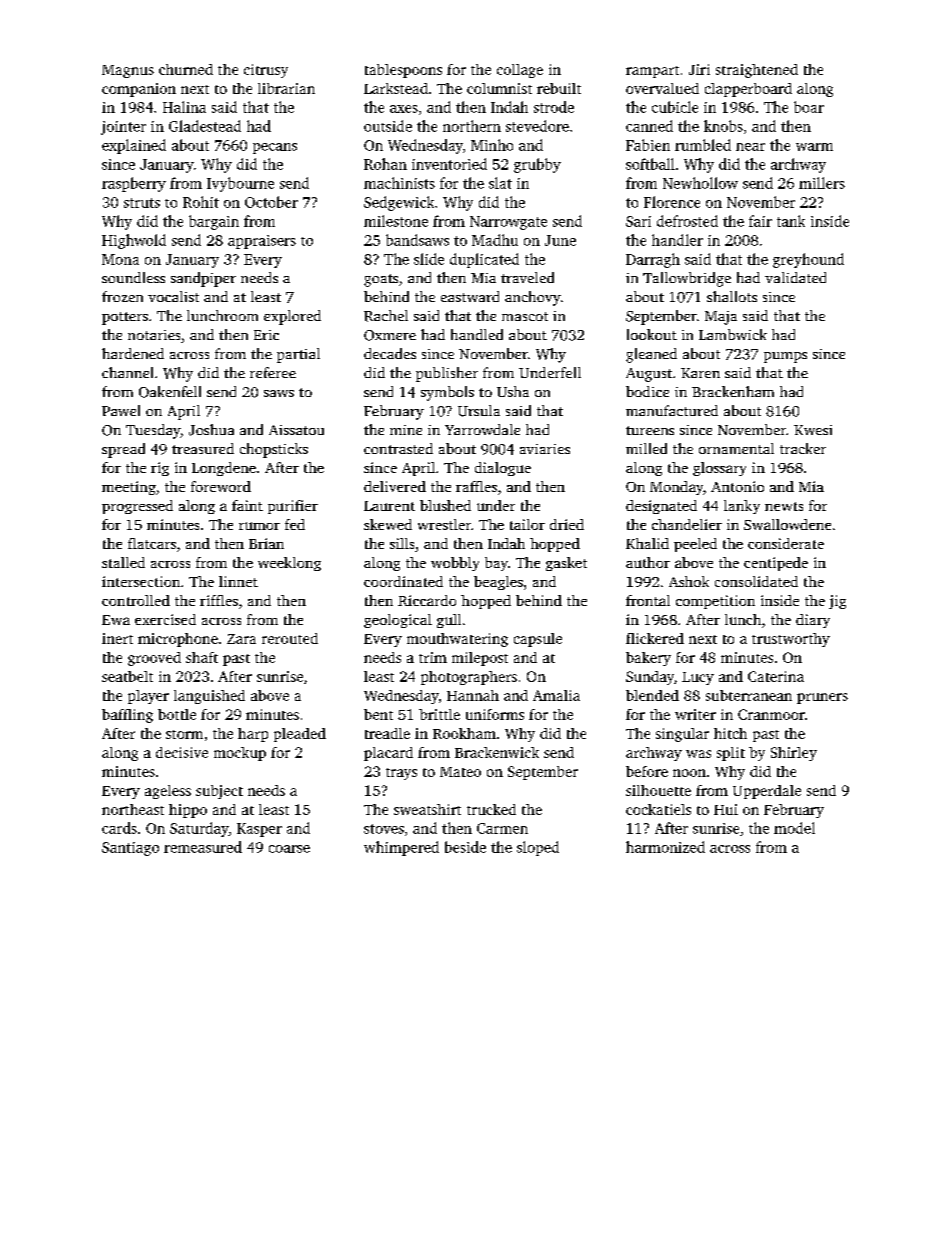  What do you see at coordinates (203, 847) in the image?
I see `remeasured` at bounding box center [203, 847].
